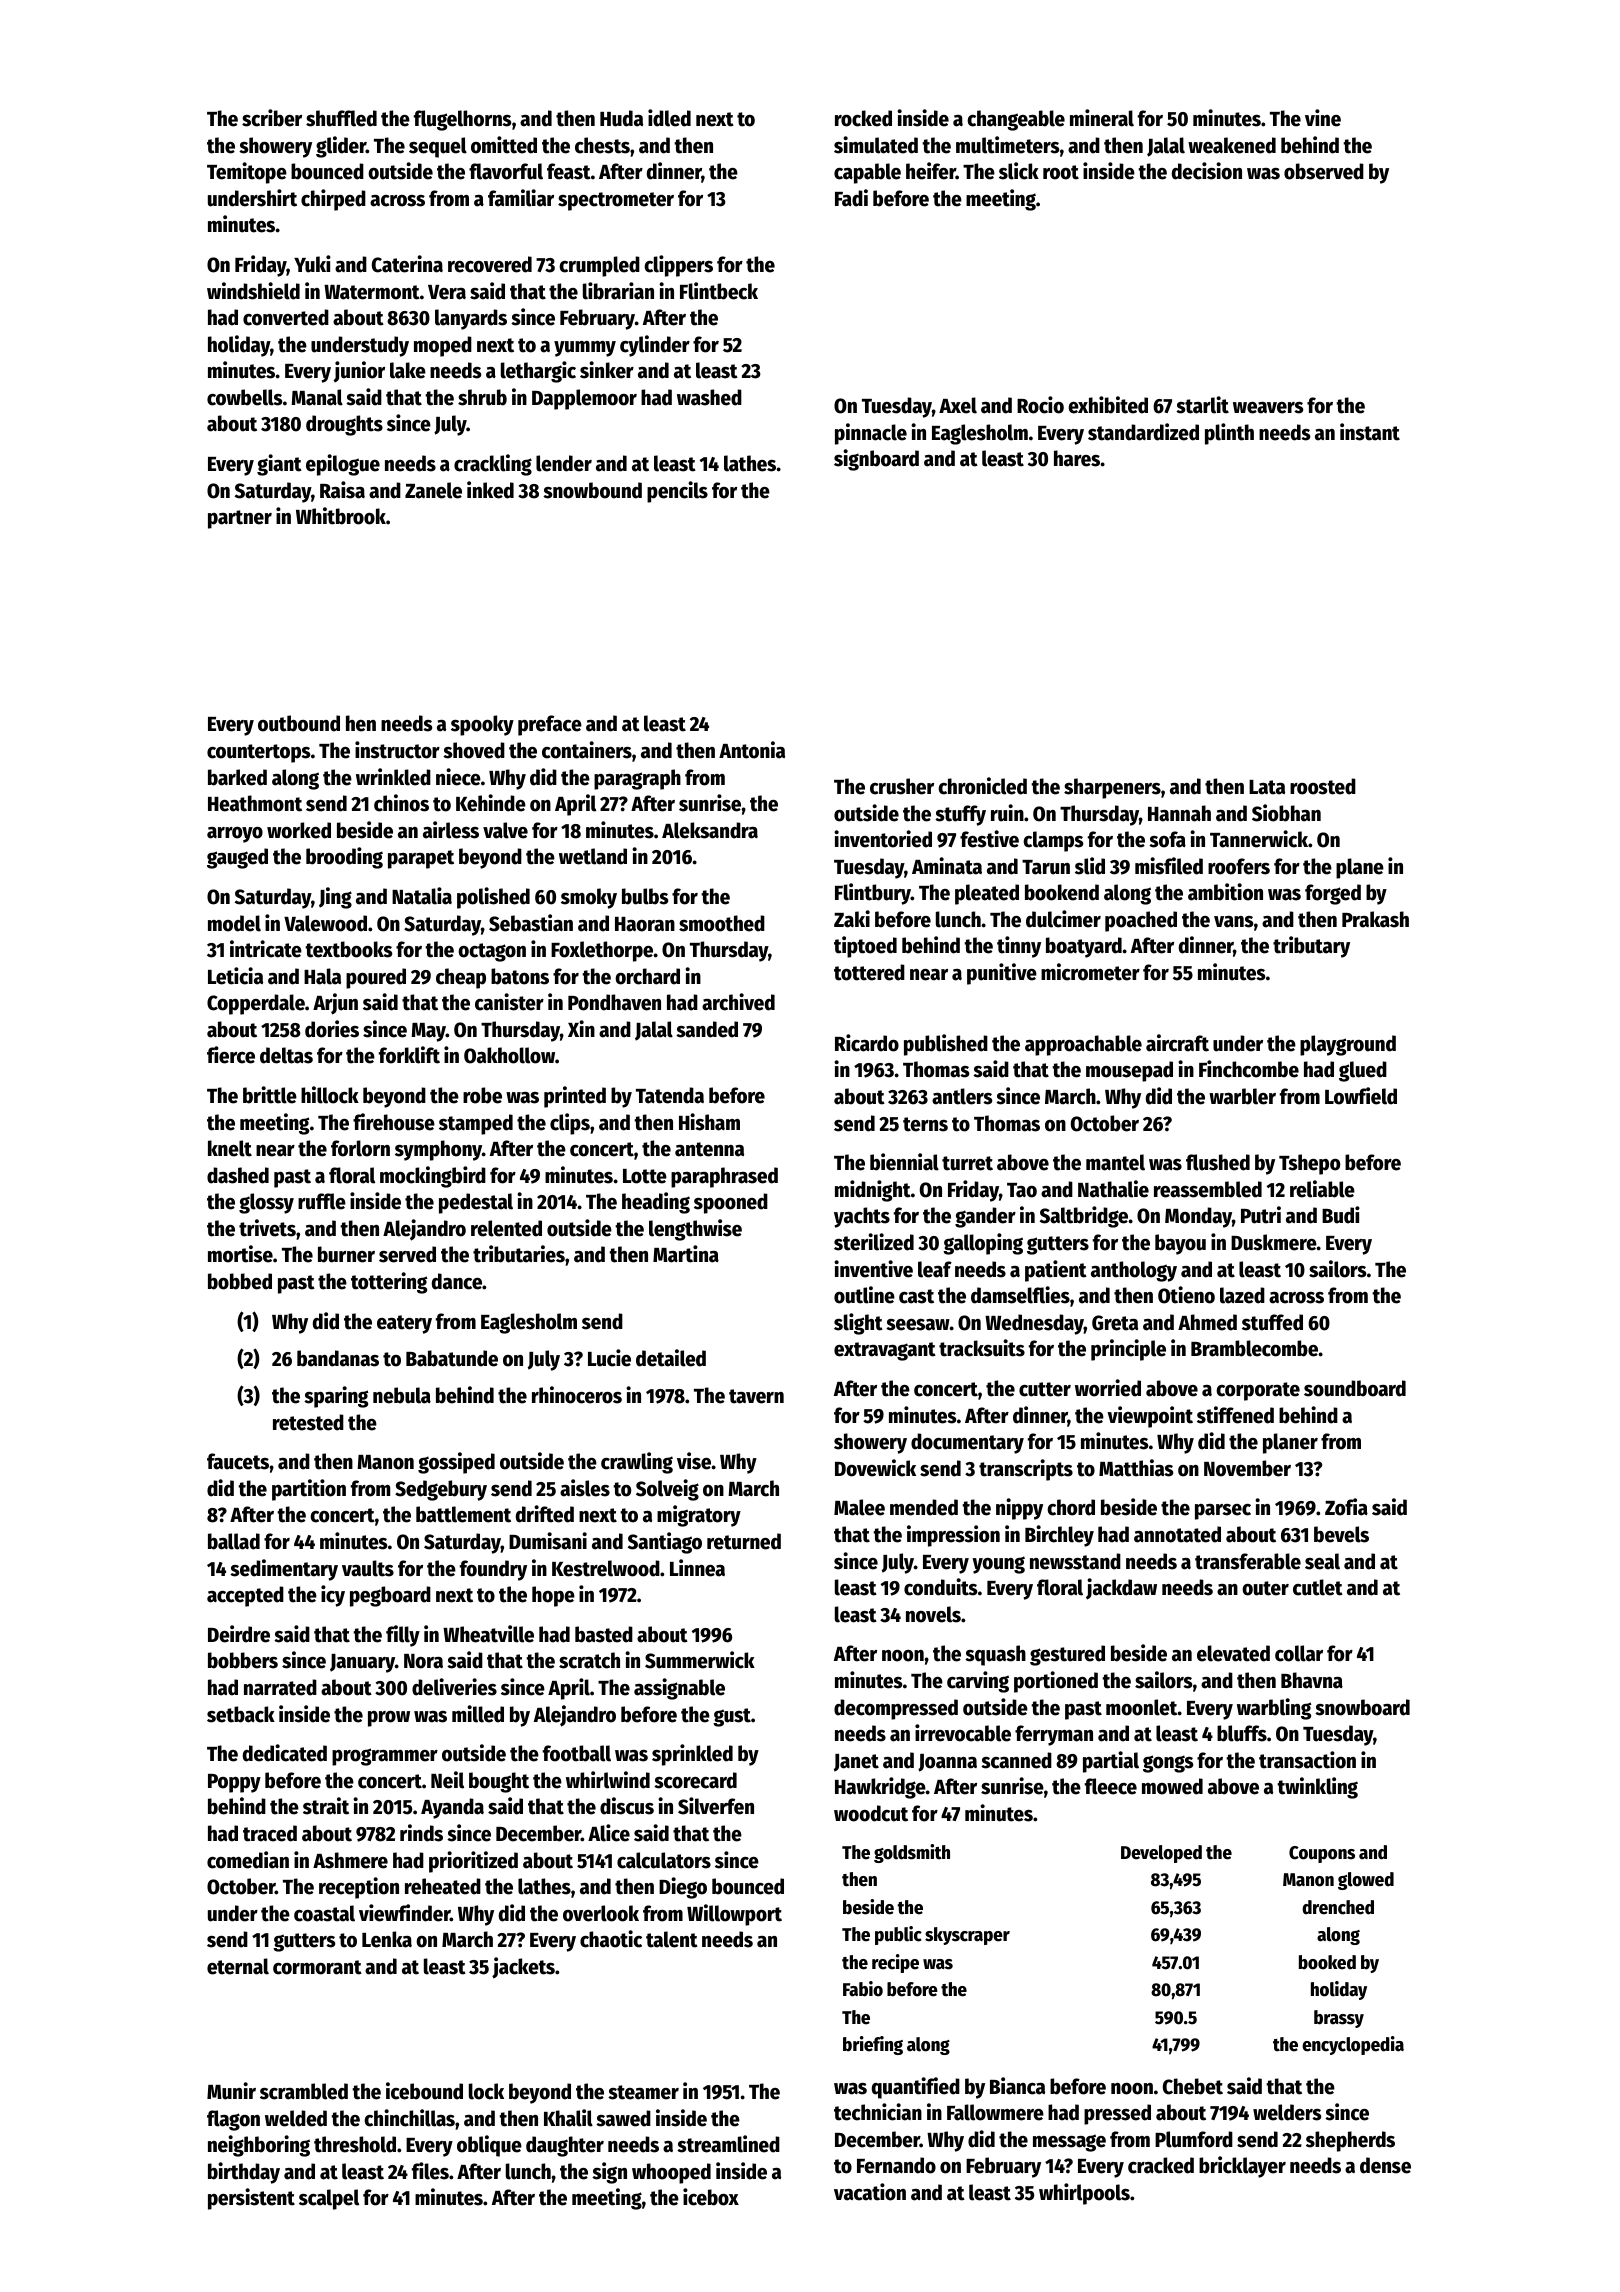 The height and width of the screenshot is (2292, 1620). I want to click on rocked, so click(863, 118).
